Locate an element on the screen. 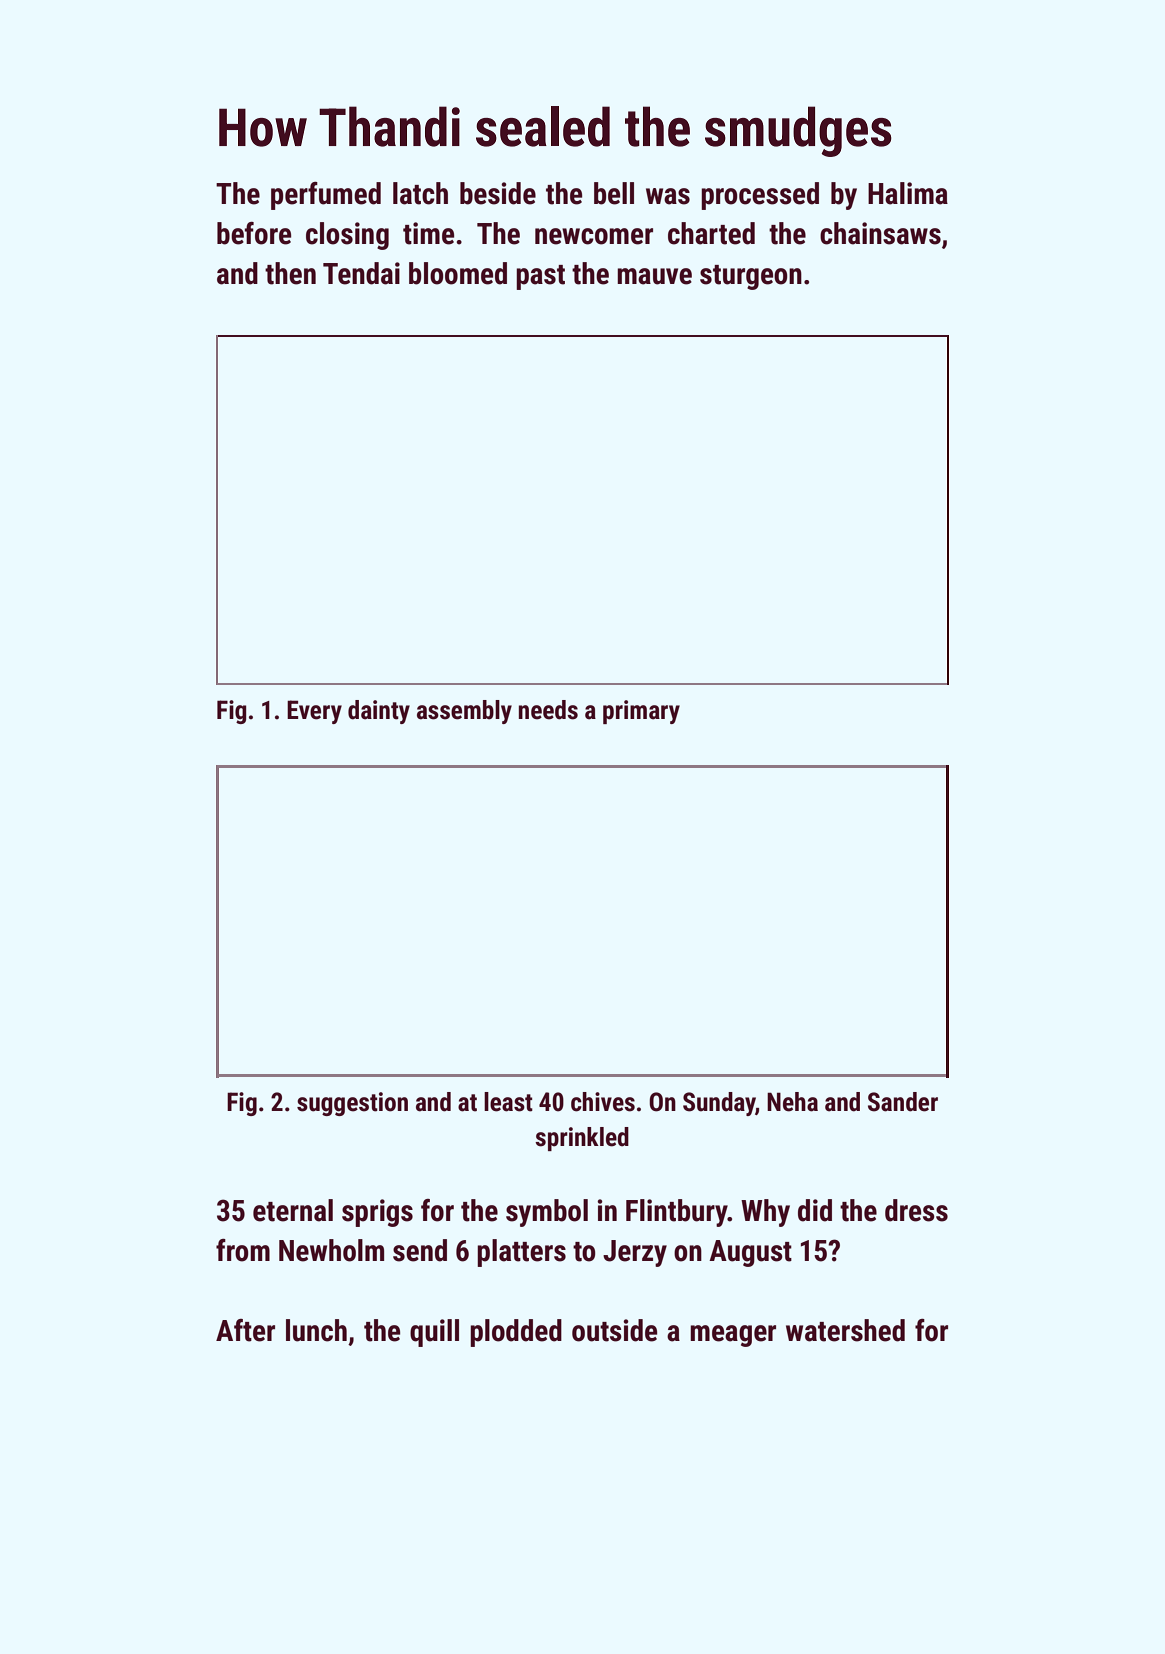 The height and width of the screenshot is (1654, 1165). suggestion is located at coordinates (352, 1104).
